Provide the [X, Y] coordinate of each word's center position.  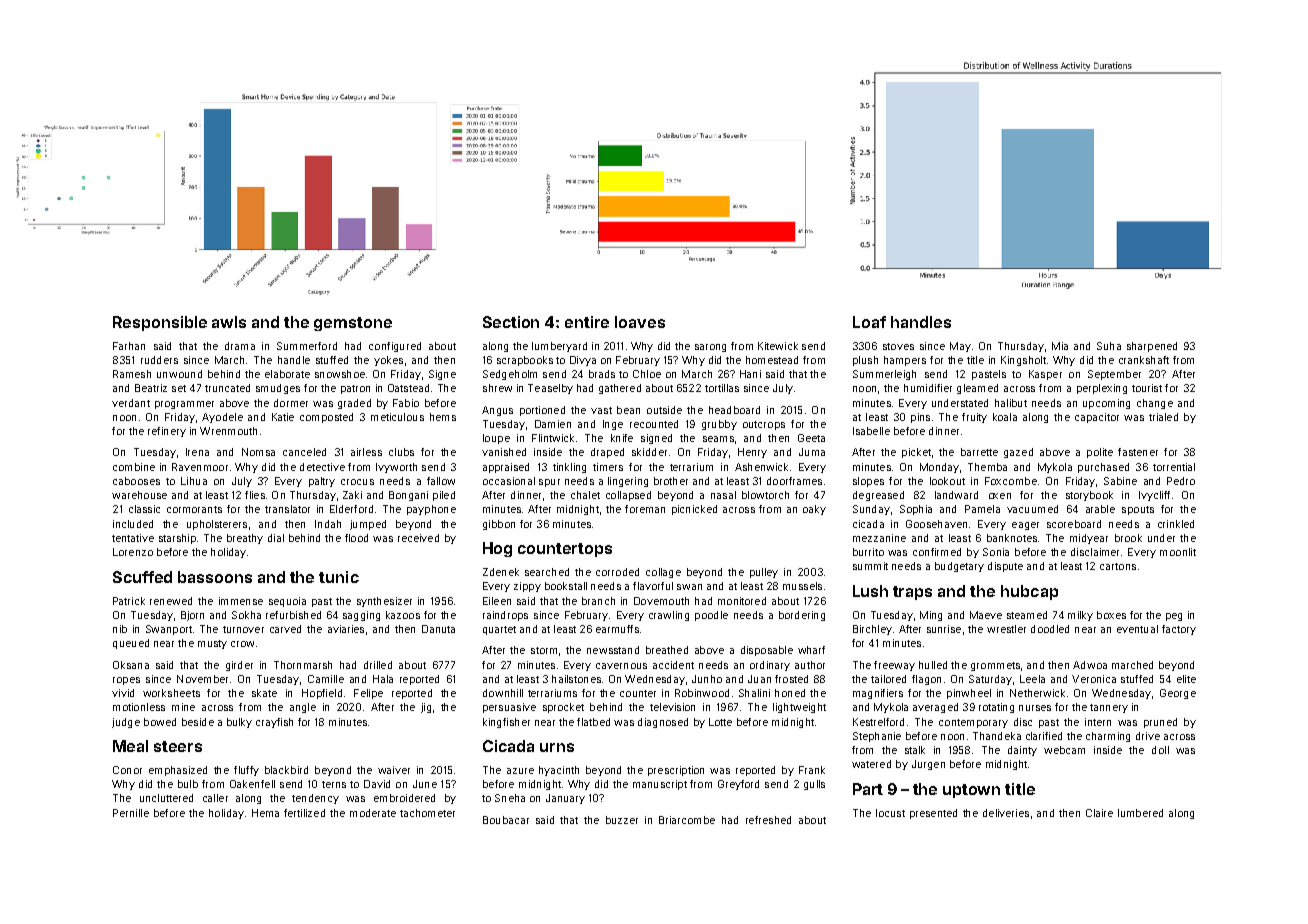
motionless [139, 707]
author [810, 665]
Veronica [1094, 679]
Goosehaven [936, 524]
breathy [245, 539]
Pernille [131, 813]
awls [229, 322]
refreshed [768, 820]
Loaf [869, 322]
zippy [527, 587]
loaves [640, 322]
